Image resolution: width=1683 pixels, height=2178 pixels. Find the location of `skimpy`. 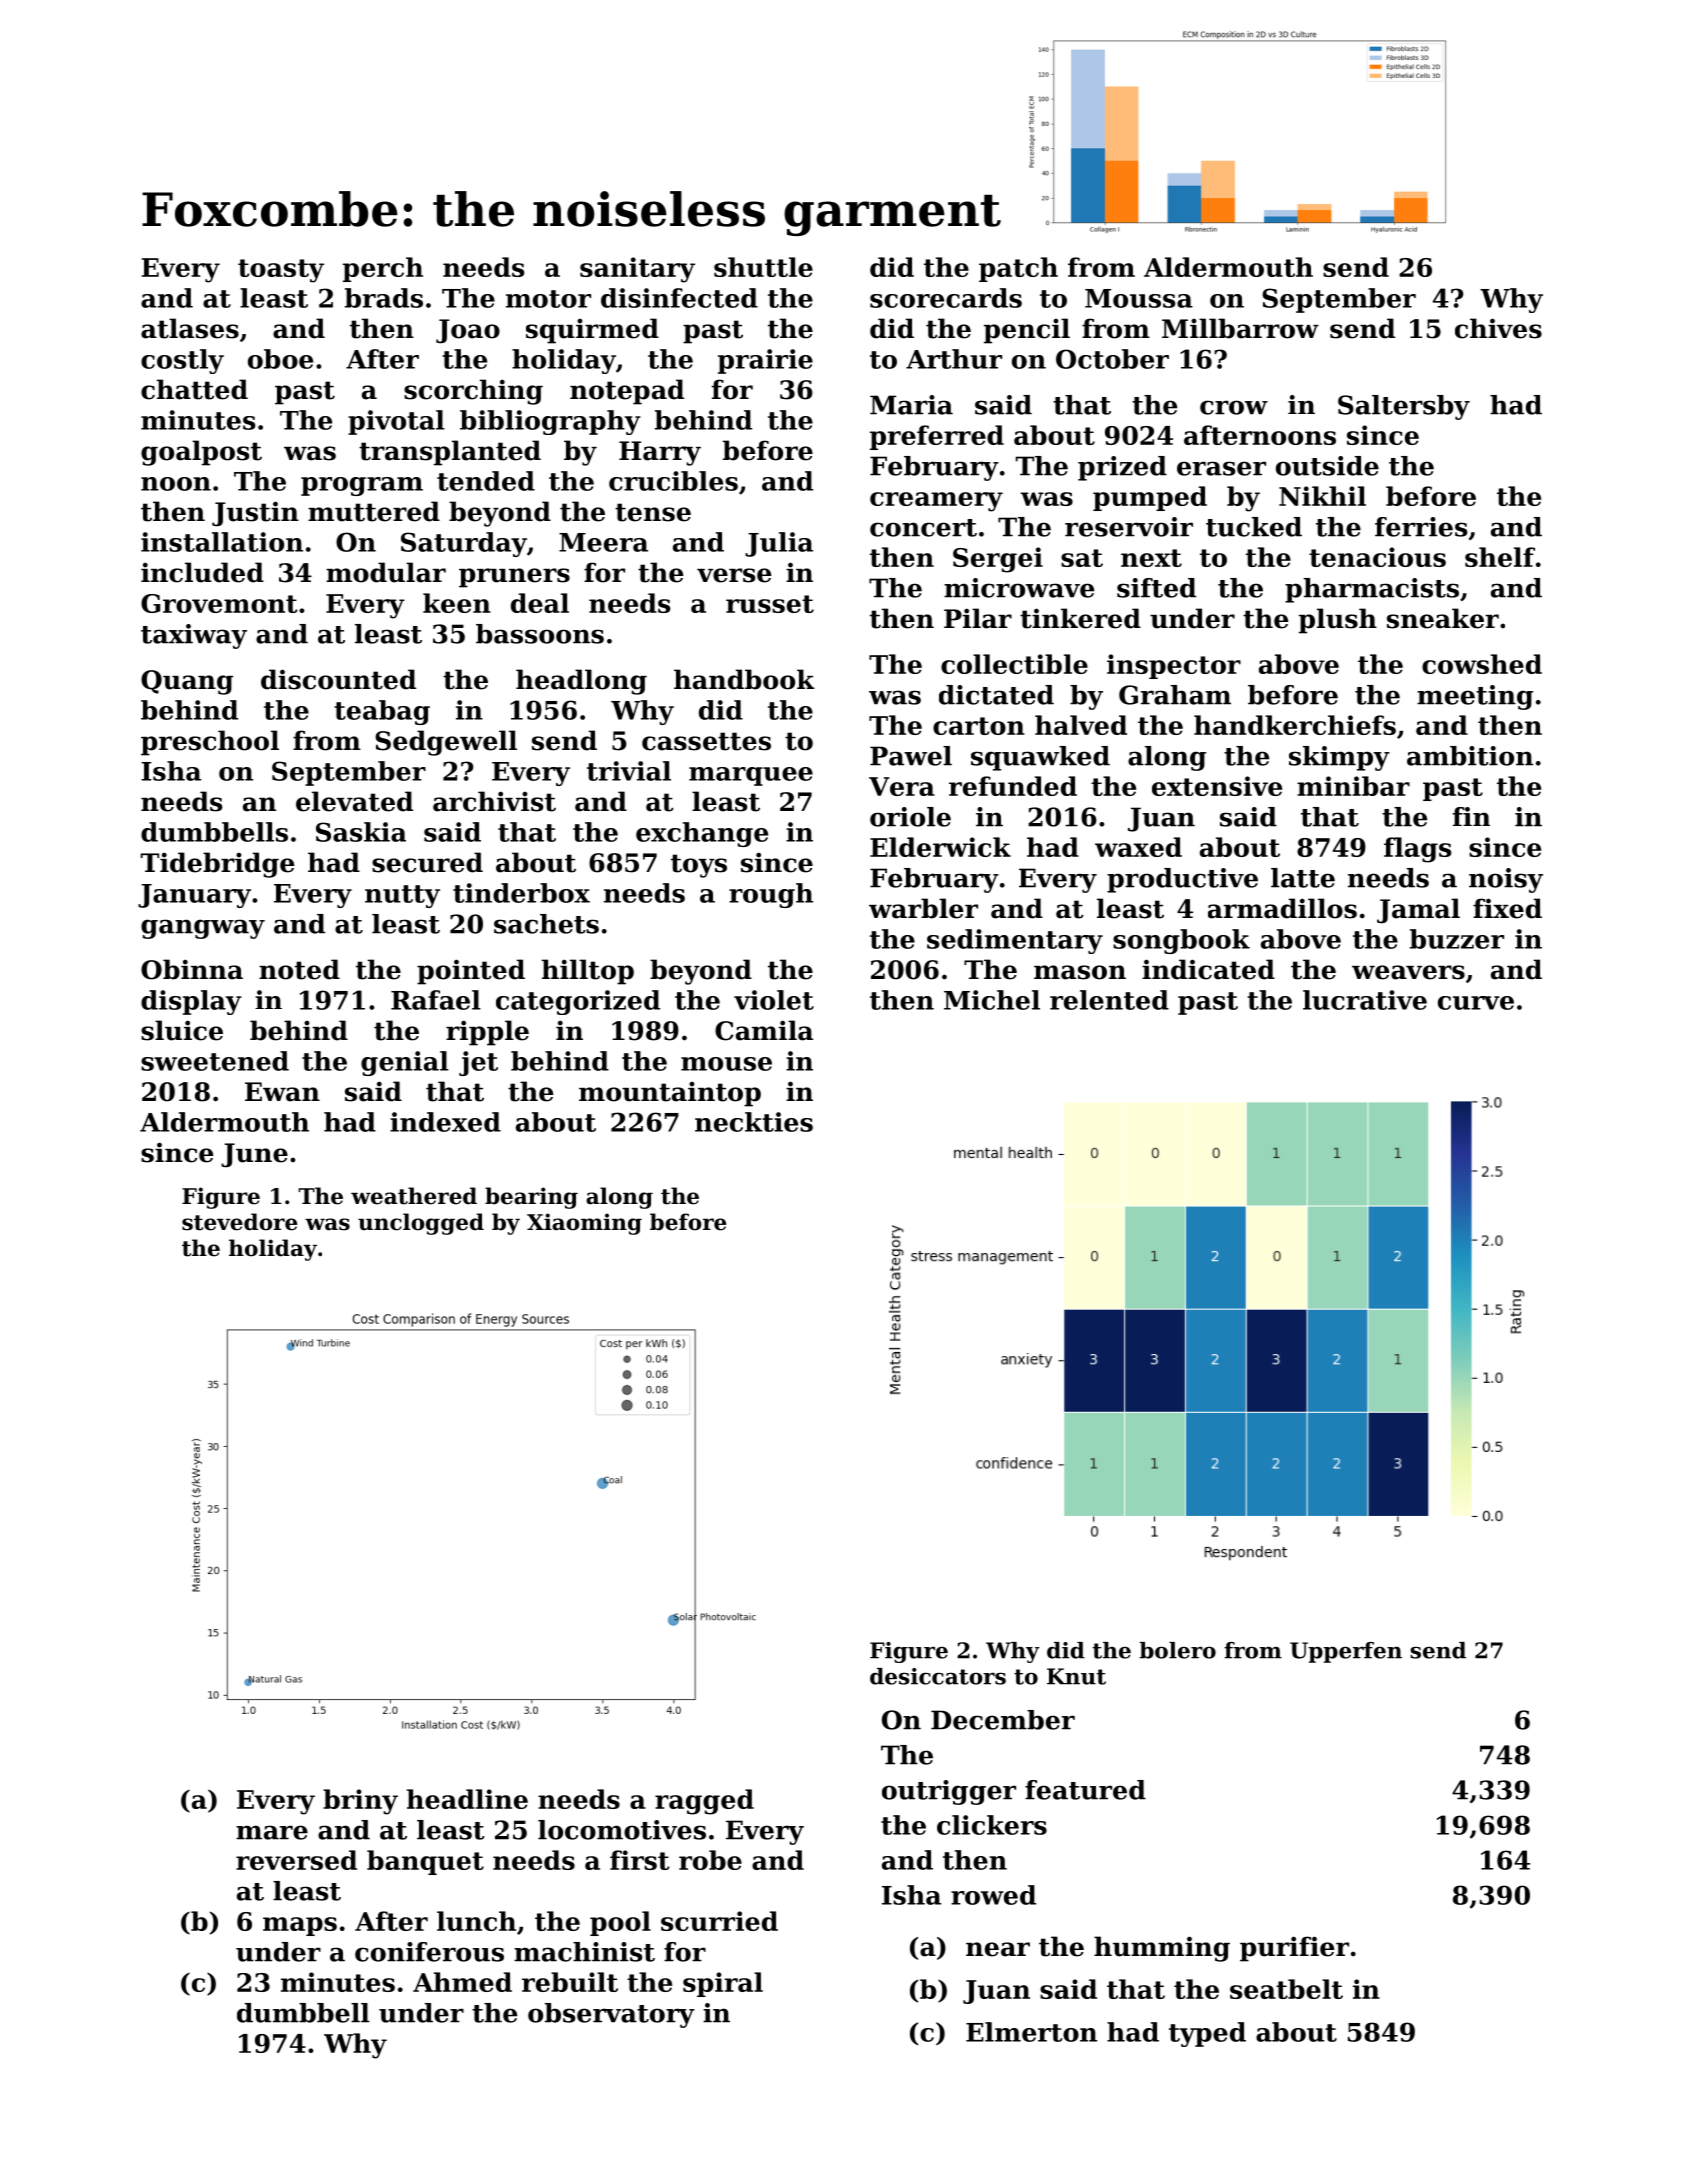

skimpy is located at coordinates (1339, 758).
